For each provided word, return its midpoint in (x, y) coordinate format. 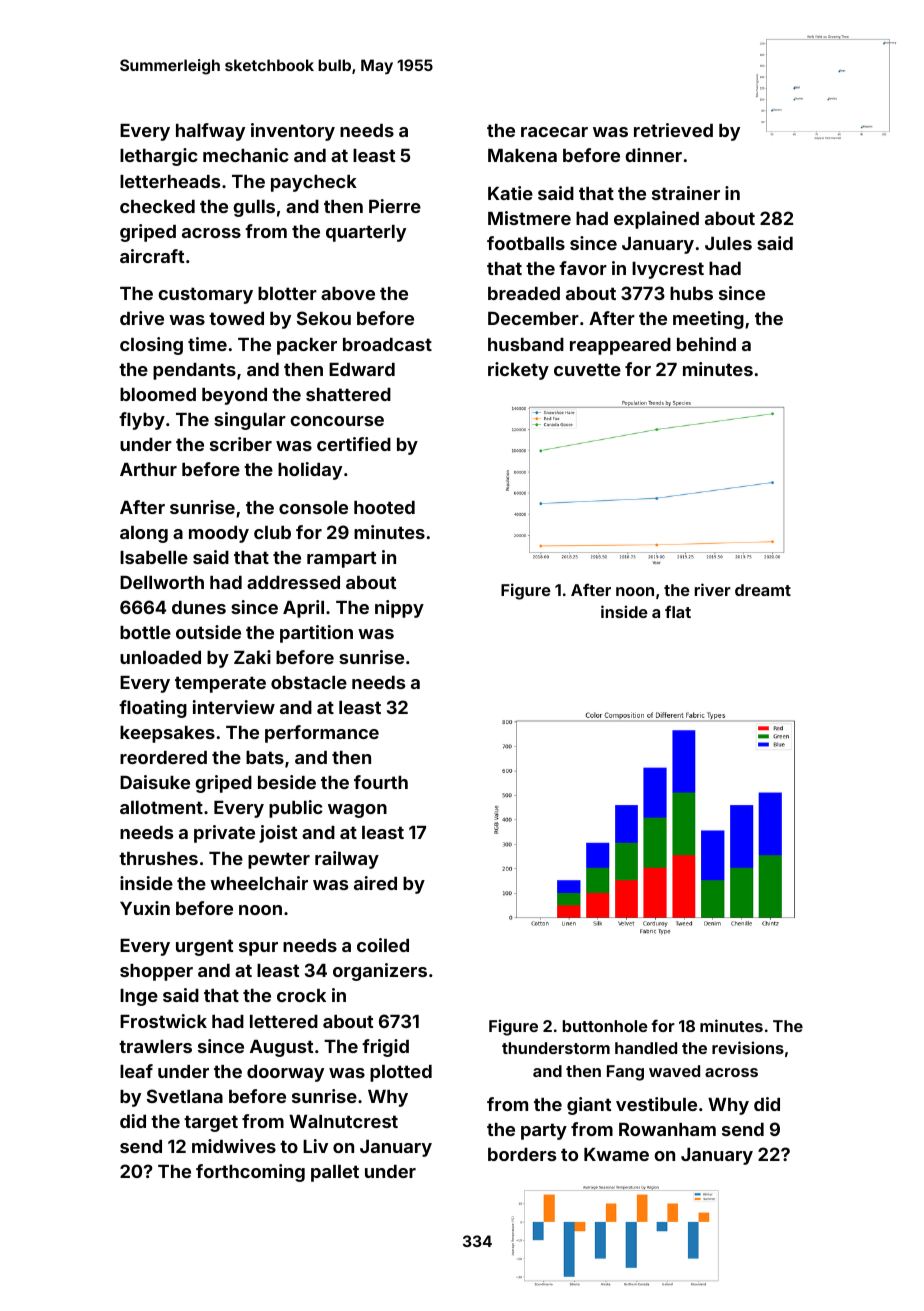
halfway (210, 132)
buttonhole (605, 1026)
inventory (293, 132)
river (713, 589)
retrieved (673, 130)
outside (208, 632)
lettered (284, 1021)
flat (678, 611)
